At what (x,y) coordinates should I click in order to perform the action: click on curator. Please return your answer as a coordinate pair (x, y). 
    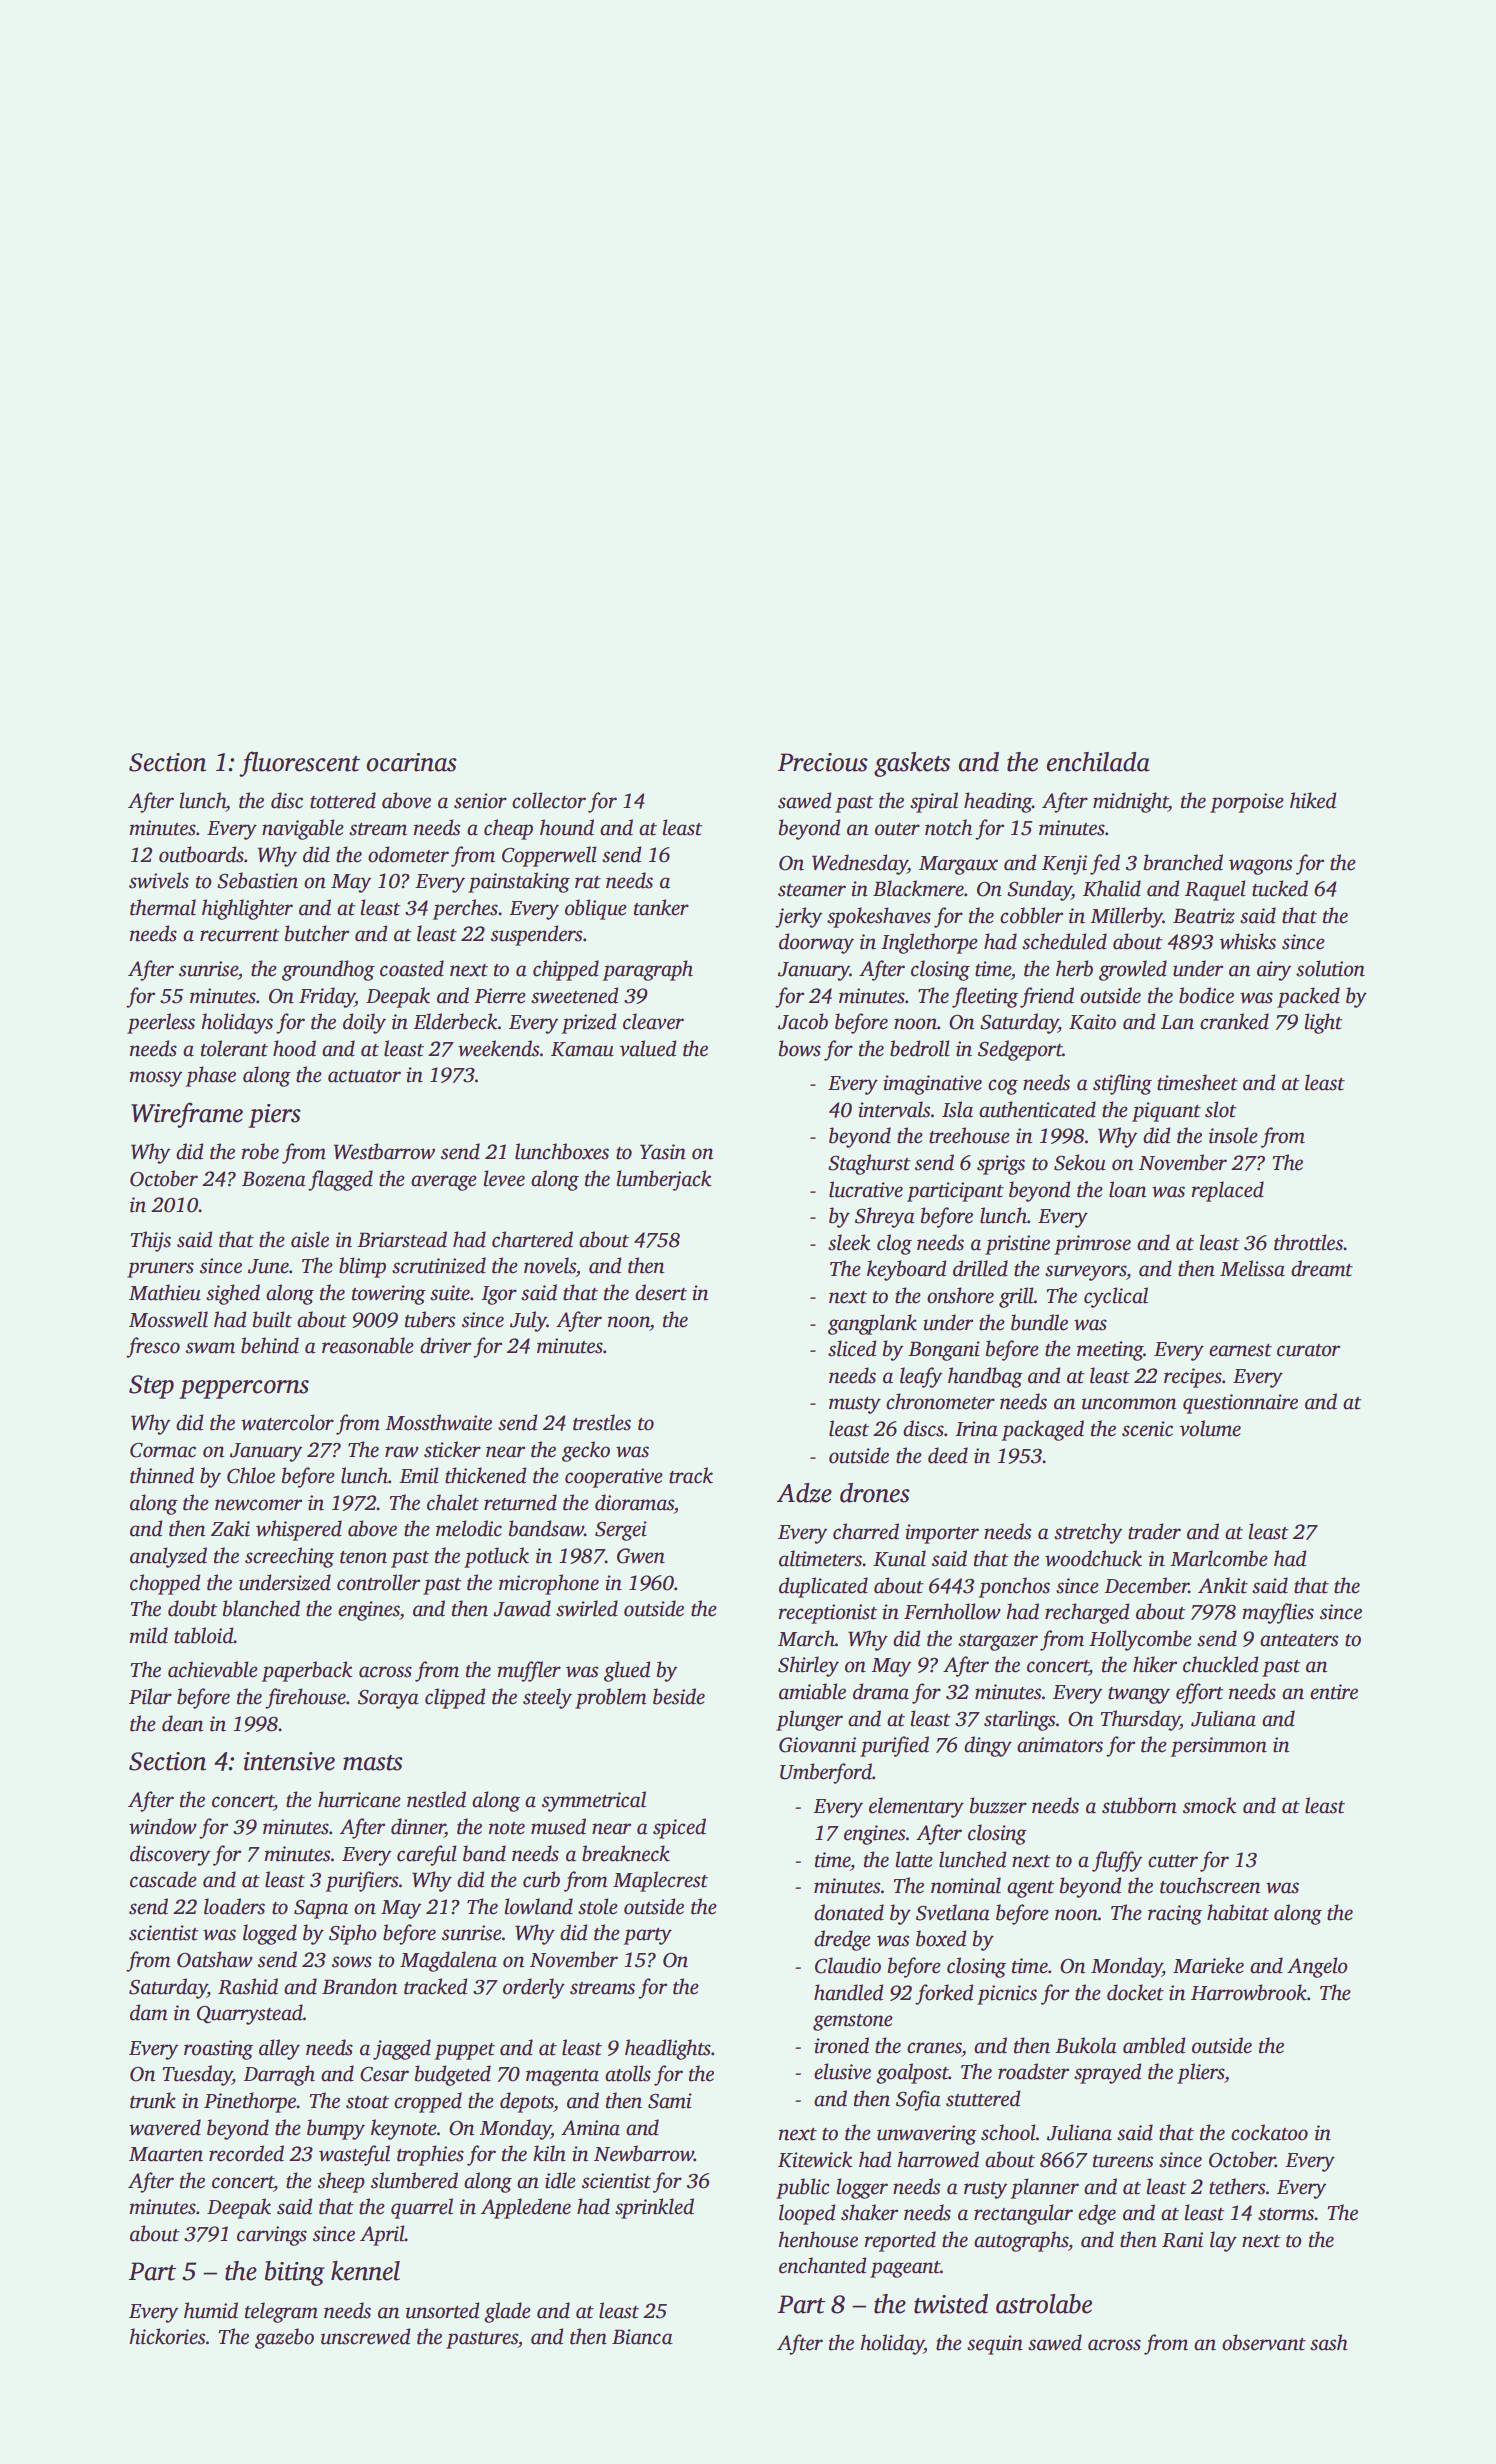
    Looking at the image, I should click on (1308, 1350).
